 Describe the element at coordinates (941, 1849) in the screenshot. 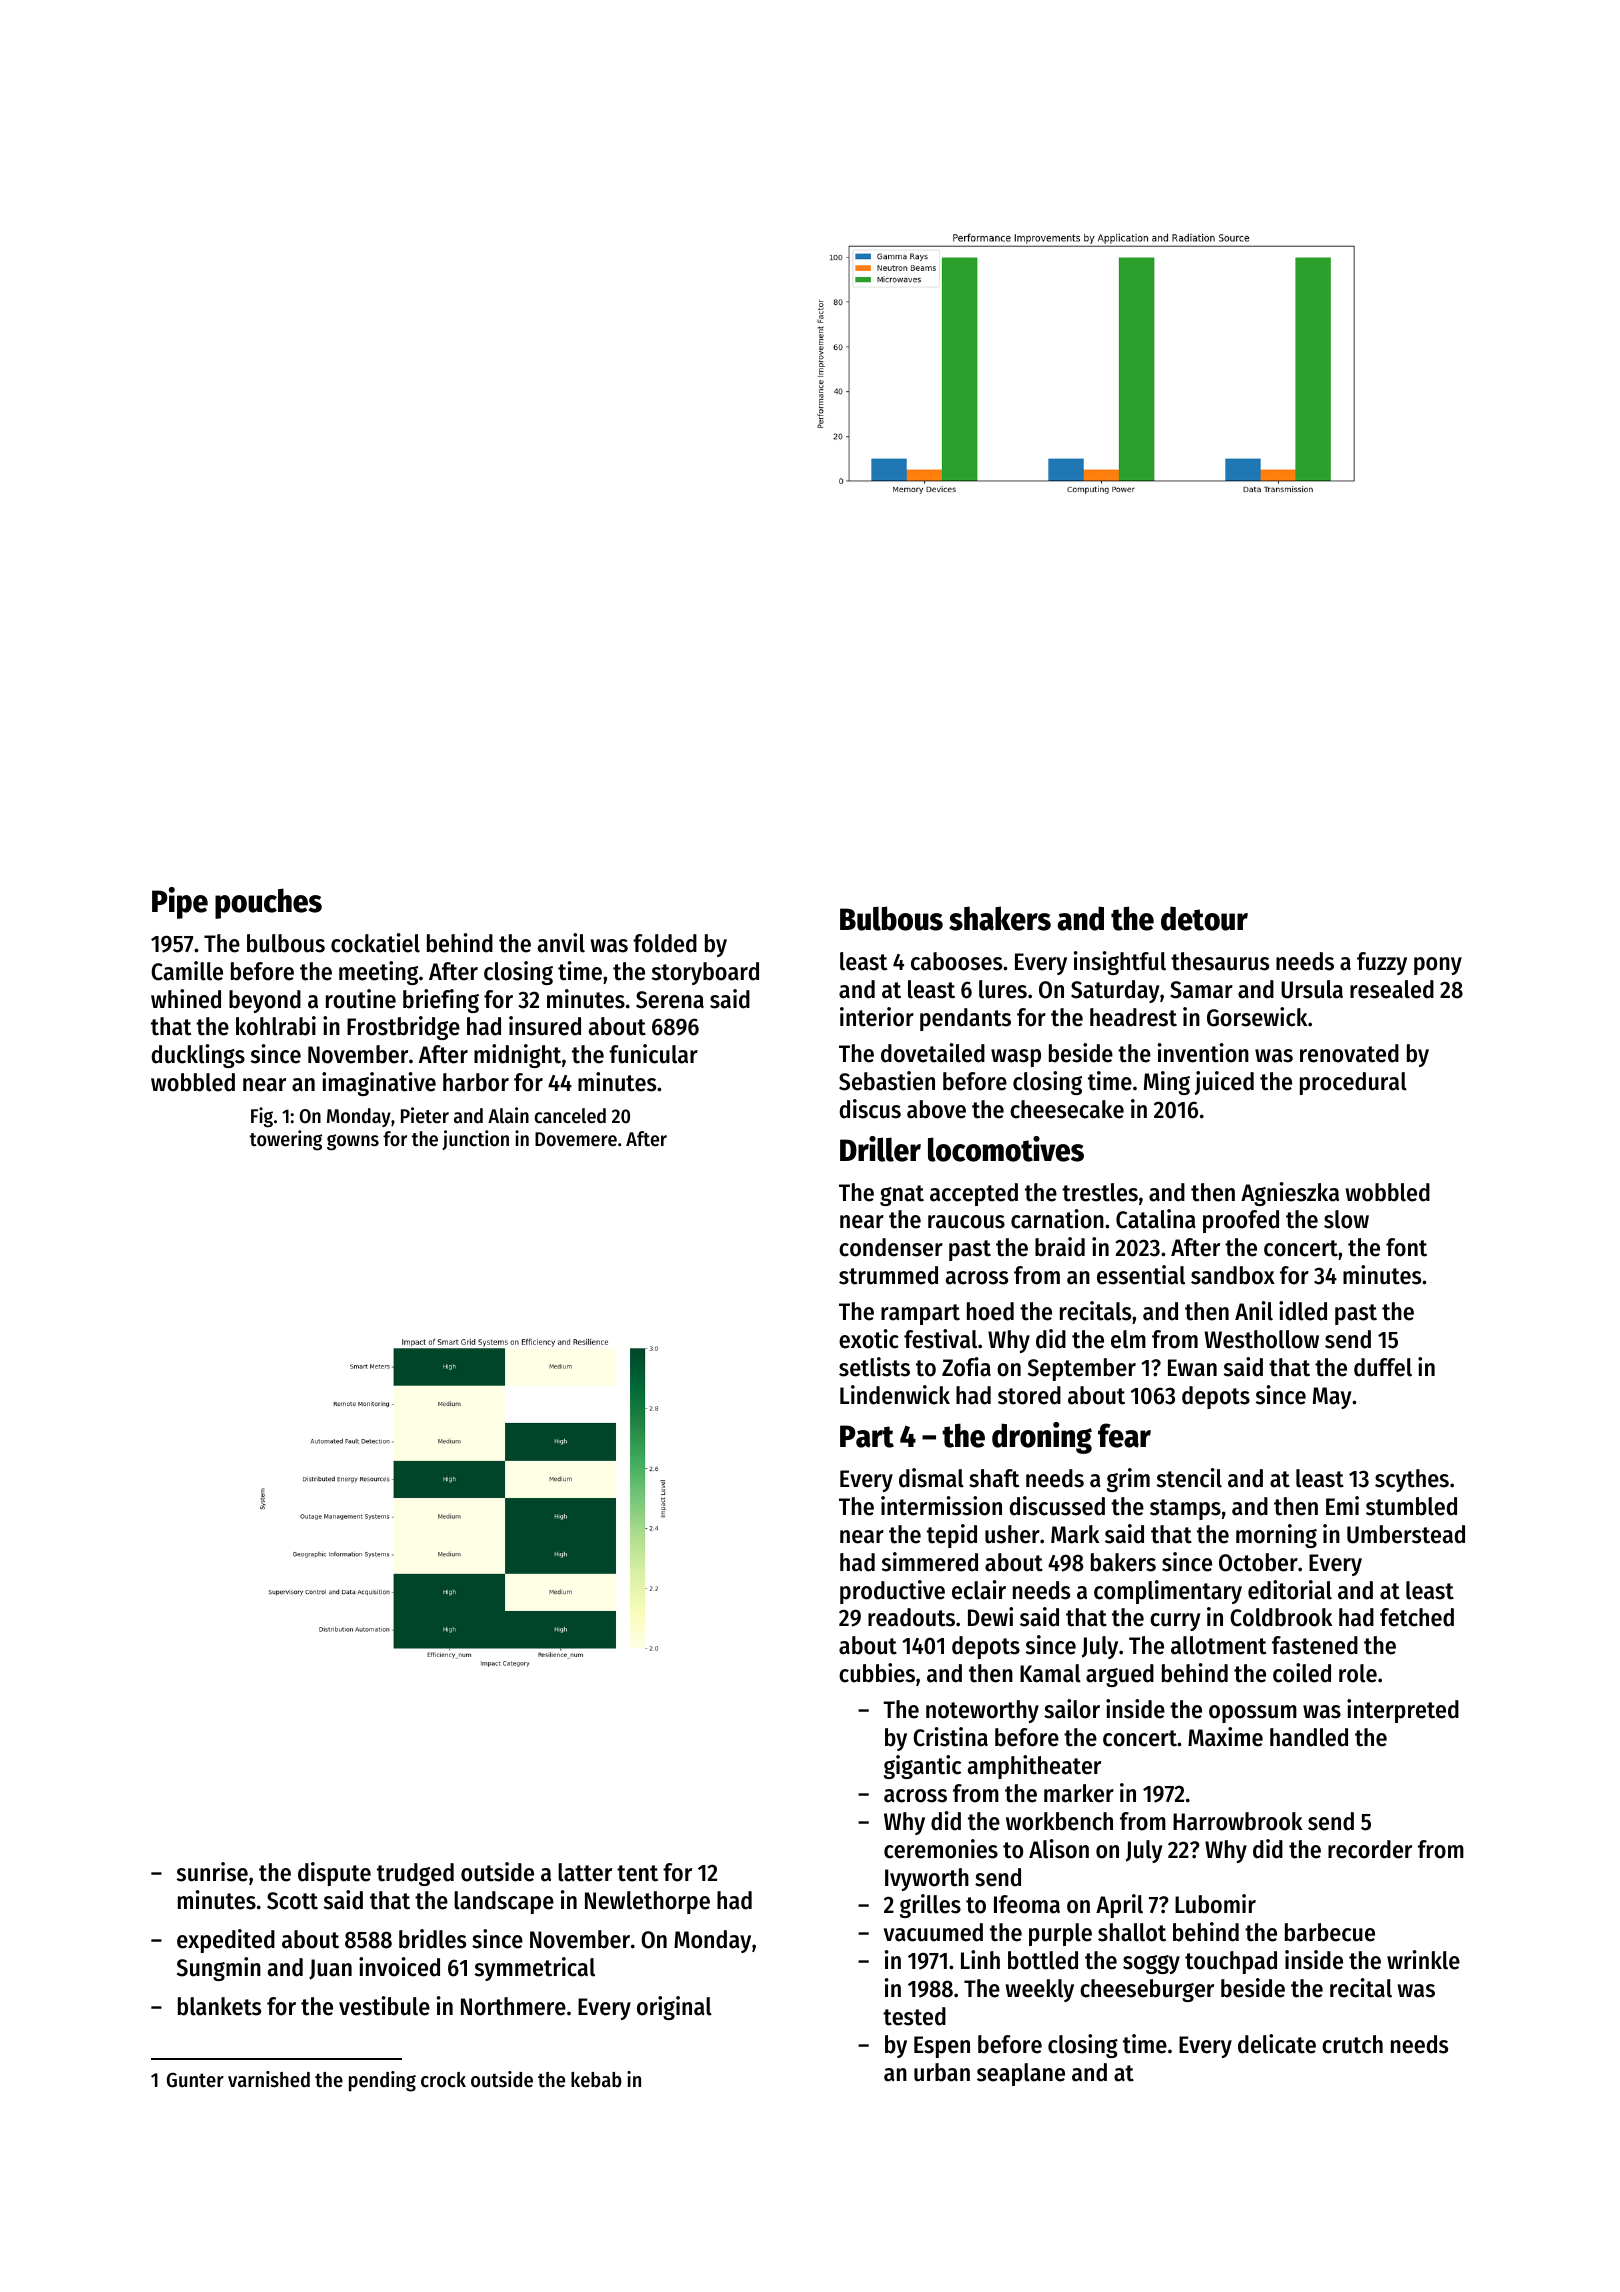

I see `ceremonies` at that location.
